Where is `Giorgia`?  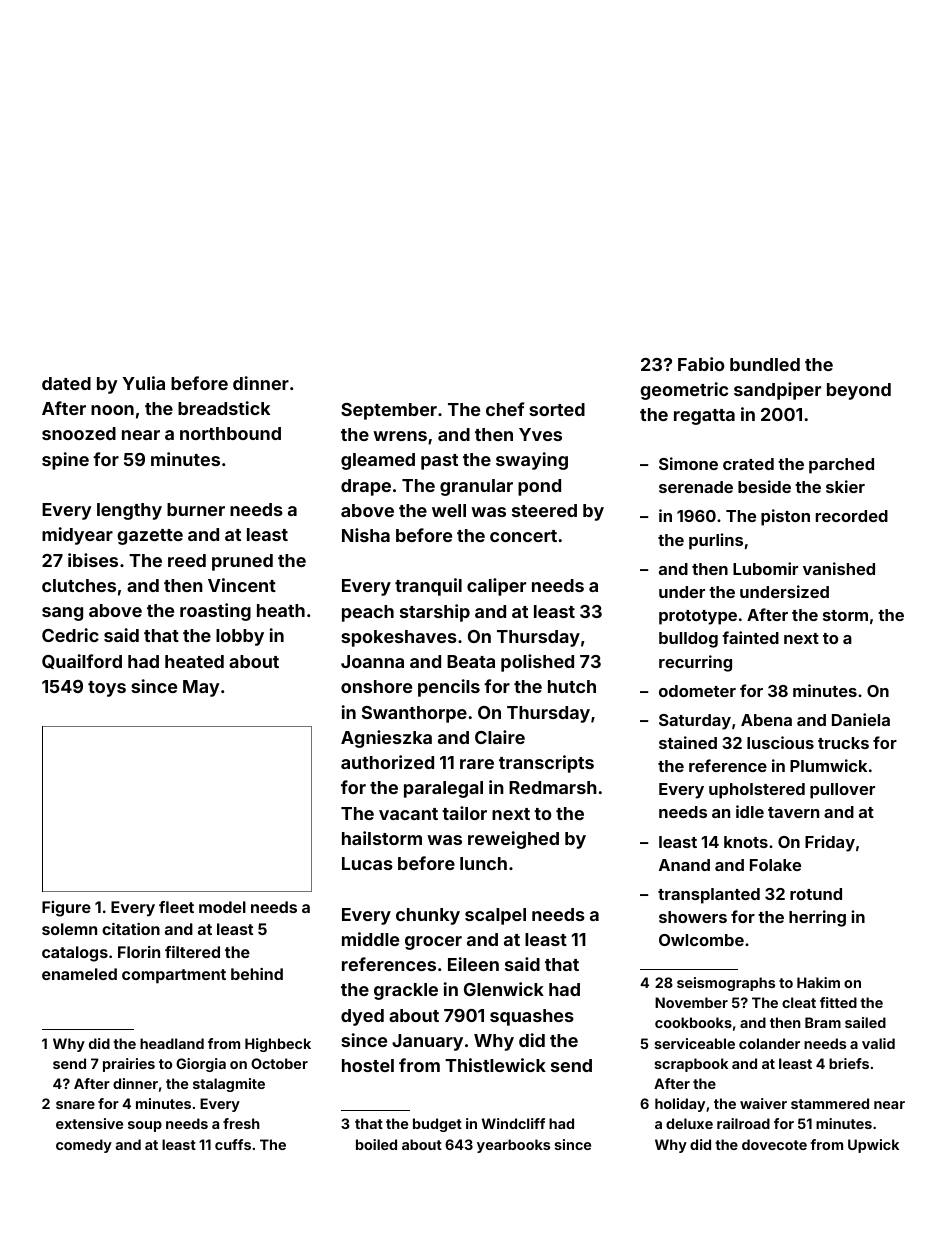
Giorgia is located at coordinates (201, 1065).
